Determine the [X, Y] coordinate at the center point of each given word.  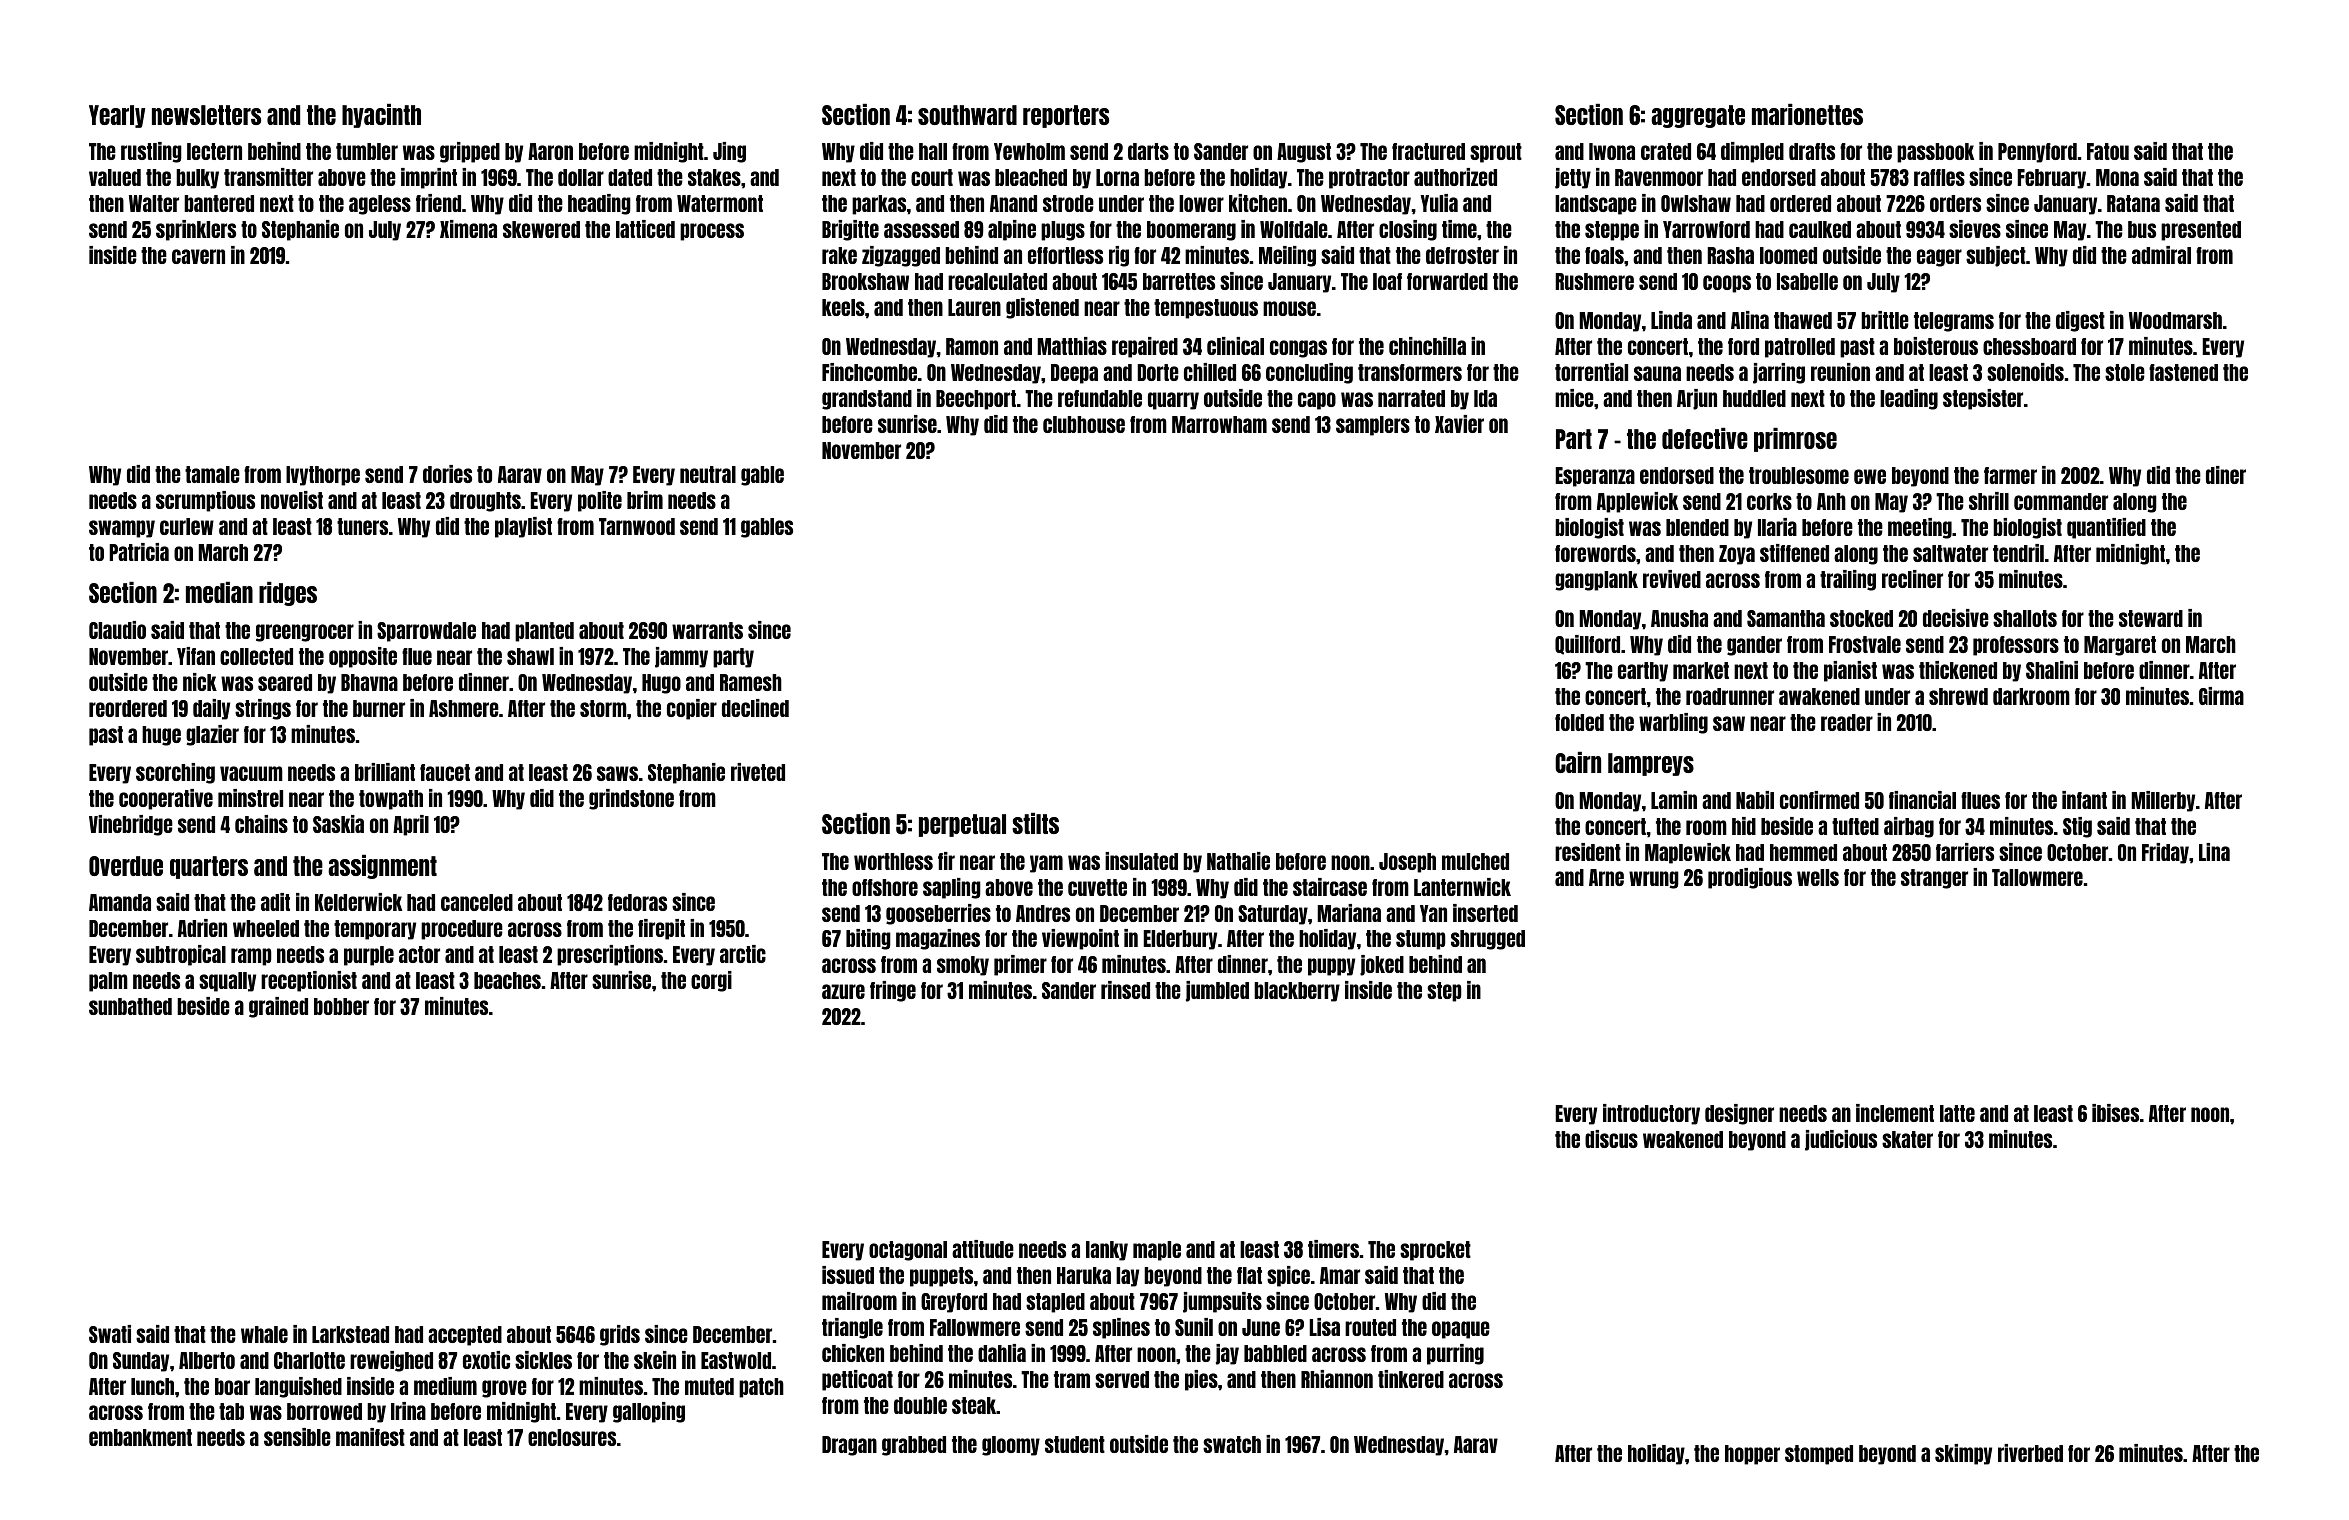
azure [843, 991]
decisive [1956, 618]
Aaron [550, 151]
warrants [707, 630]
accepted [465, 1336]
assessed [921, 229]
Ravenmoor [1659, 177]
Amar [1340, 1275]
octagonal [908, 1251]
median [219, 592]
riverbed [2030, 1453]
